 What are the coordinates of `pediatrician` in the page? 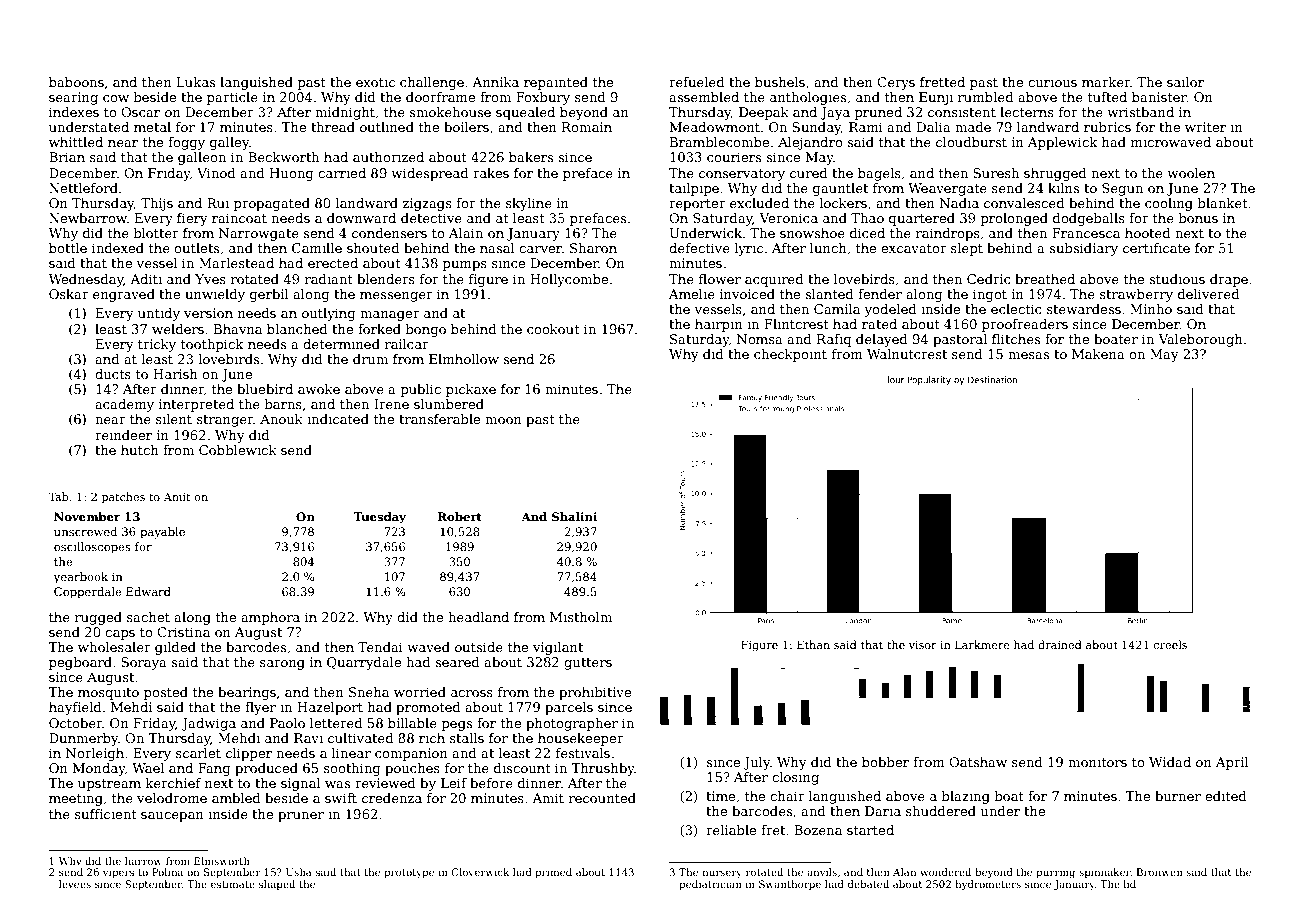 It's located at (710, 885).
